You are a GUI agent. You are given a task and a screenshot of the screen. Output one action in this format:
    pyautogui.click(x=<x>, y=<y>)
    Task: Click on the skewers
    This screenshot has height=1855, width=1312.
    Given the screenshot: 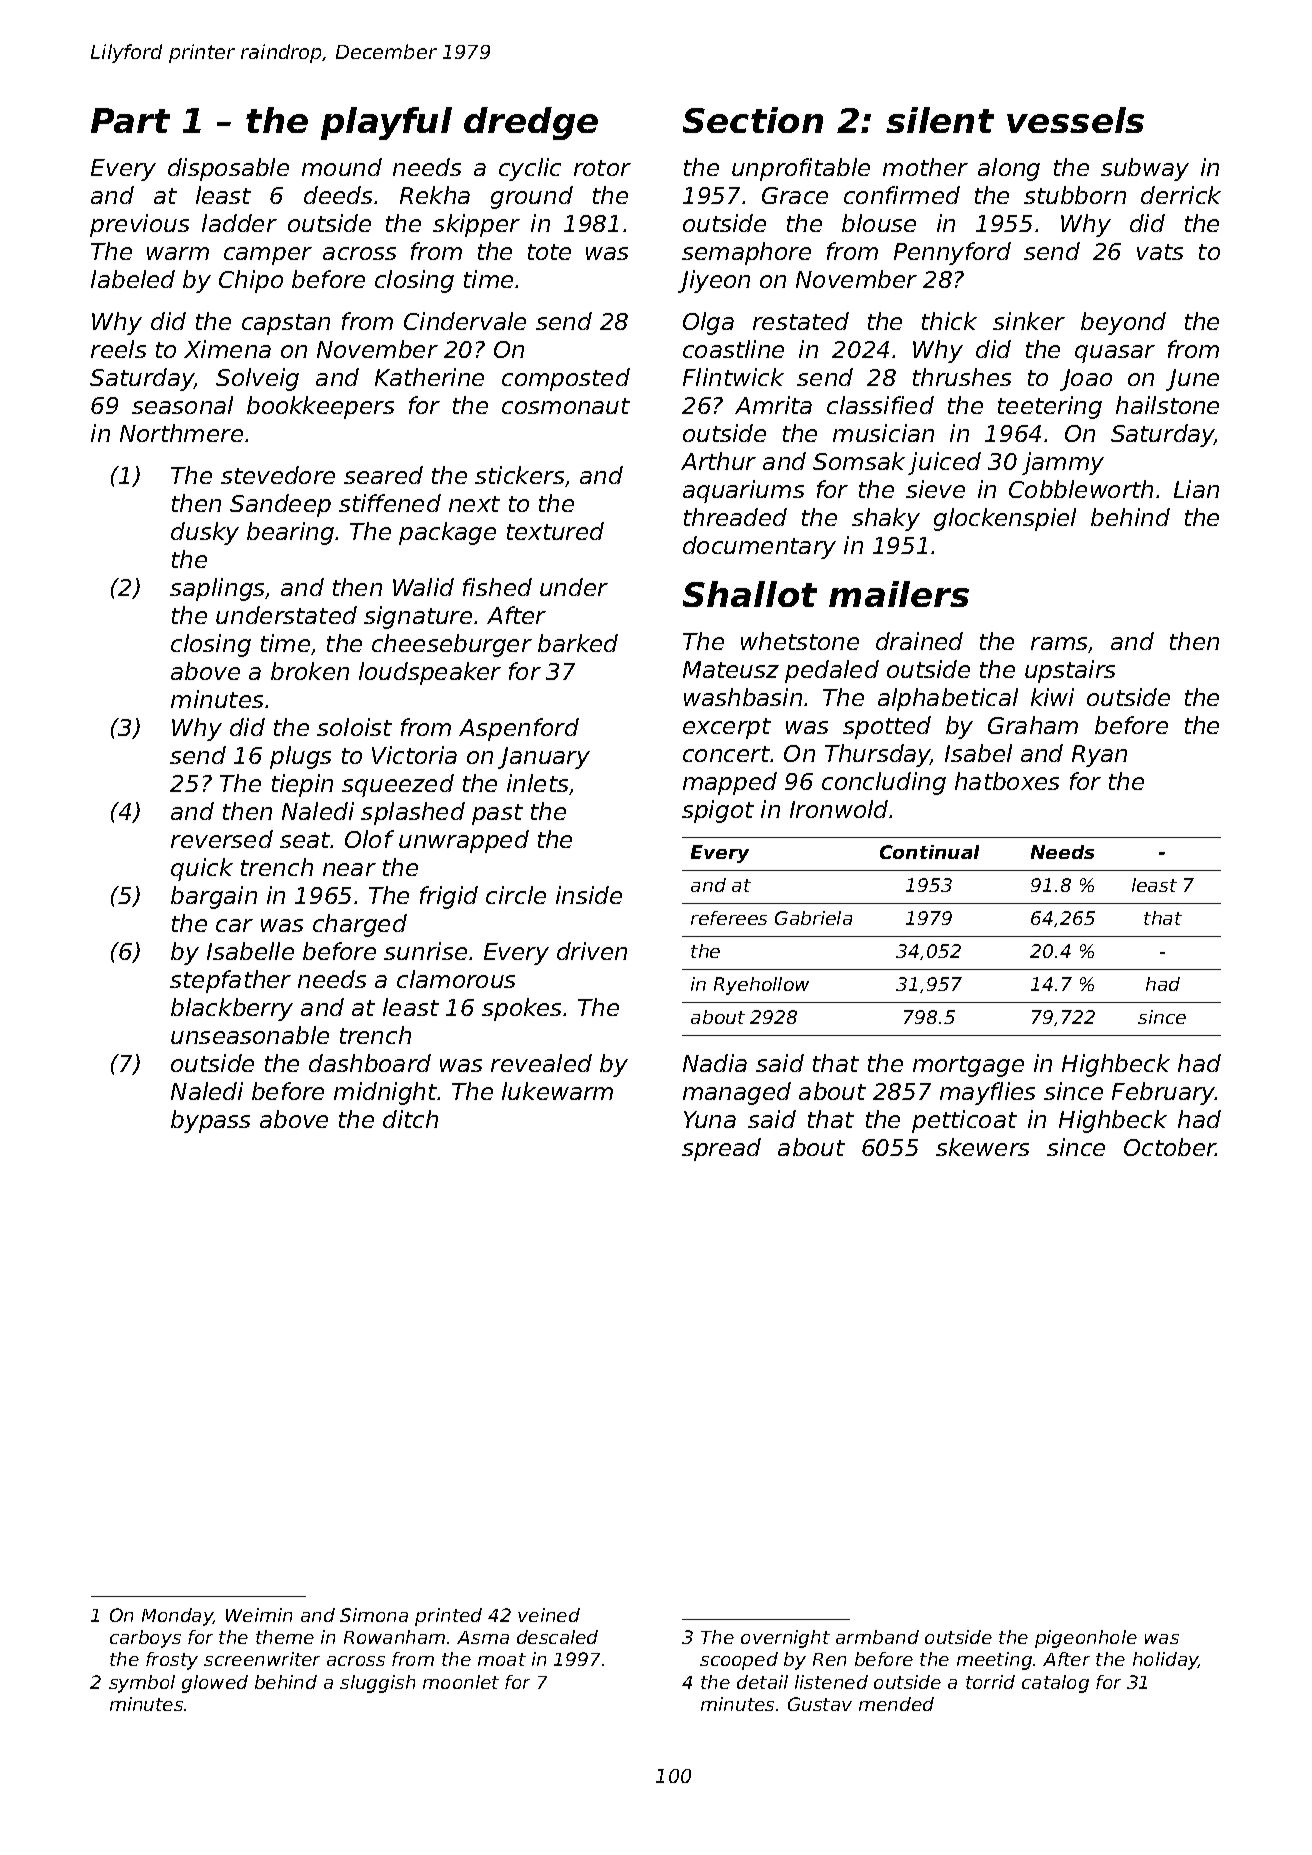 What is the action you would take?
    pyautogui.click(x=982, y=1147)
